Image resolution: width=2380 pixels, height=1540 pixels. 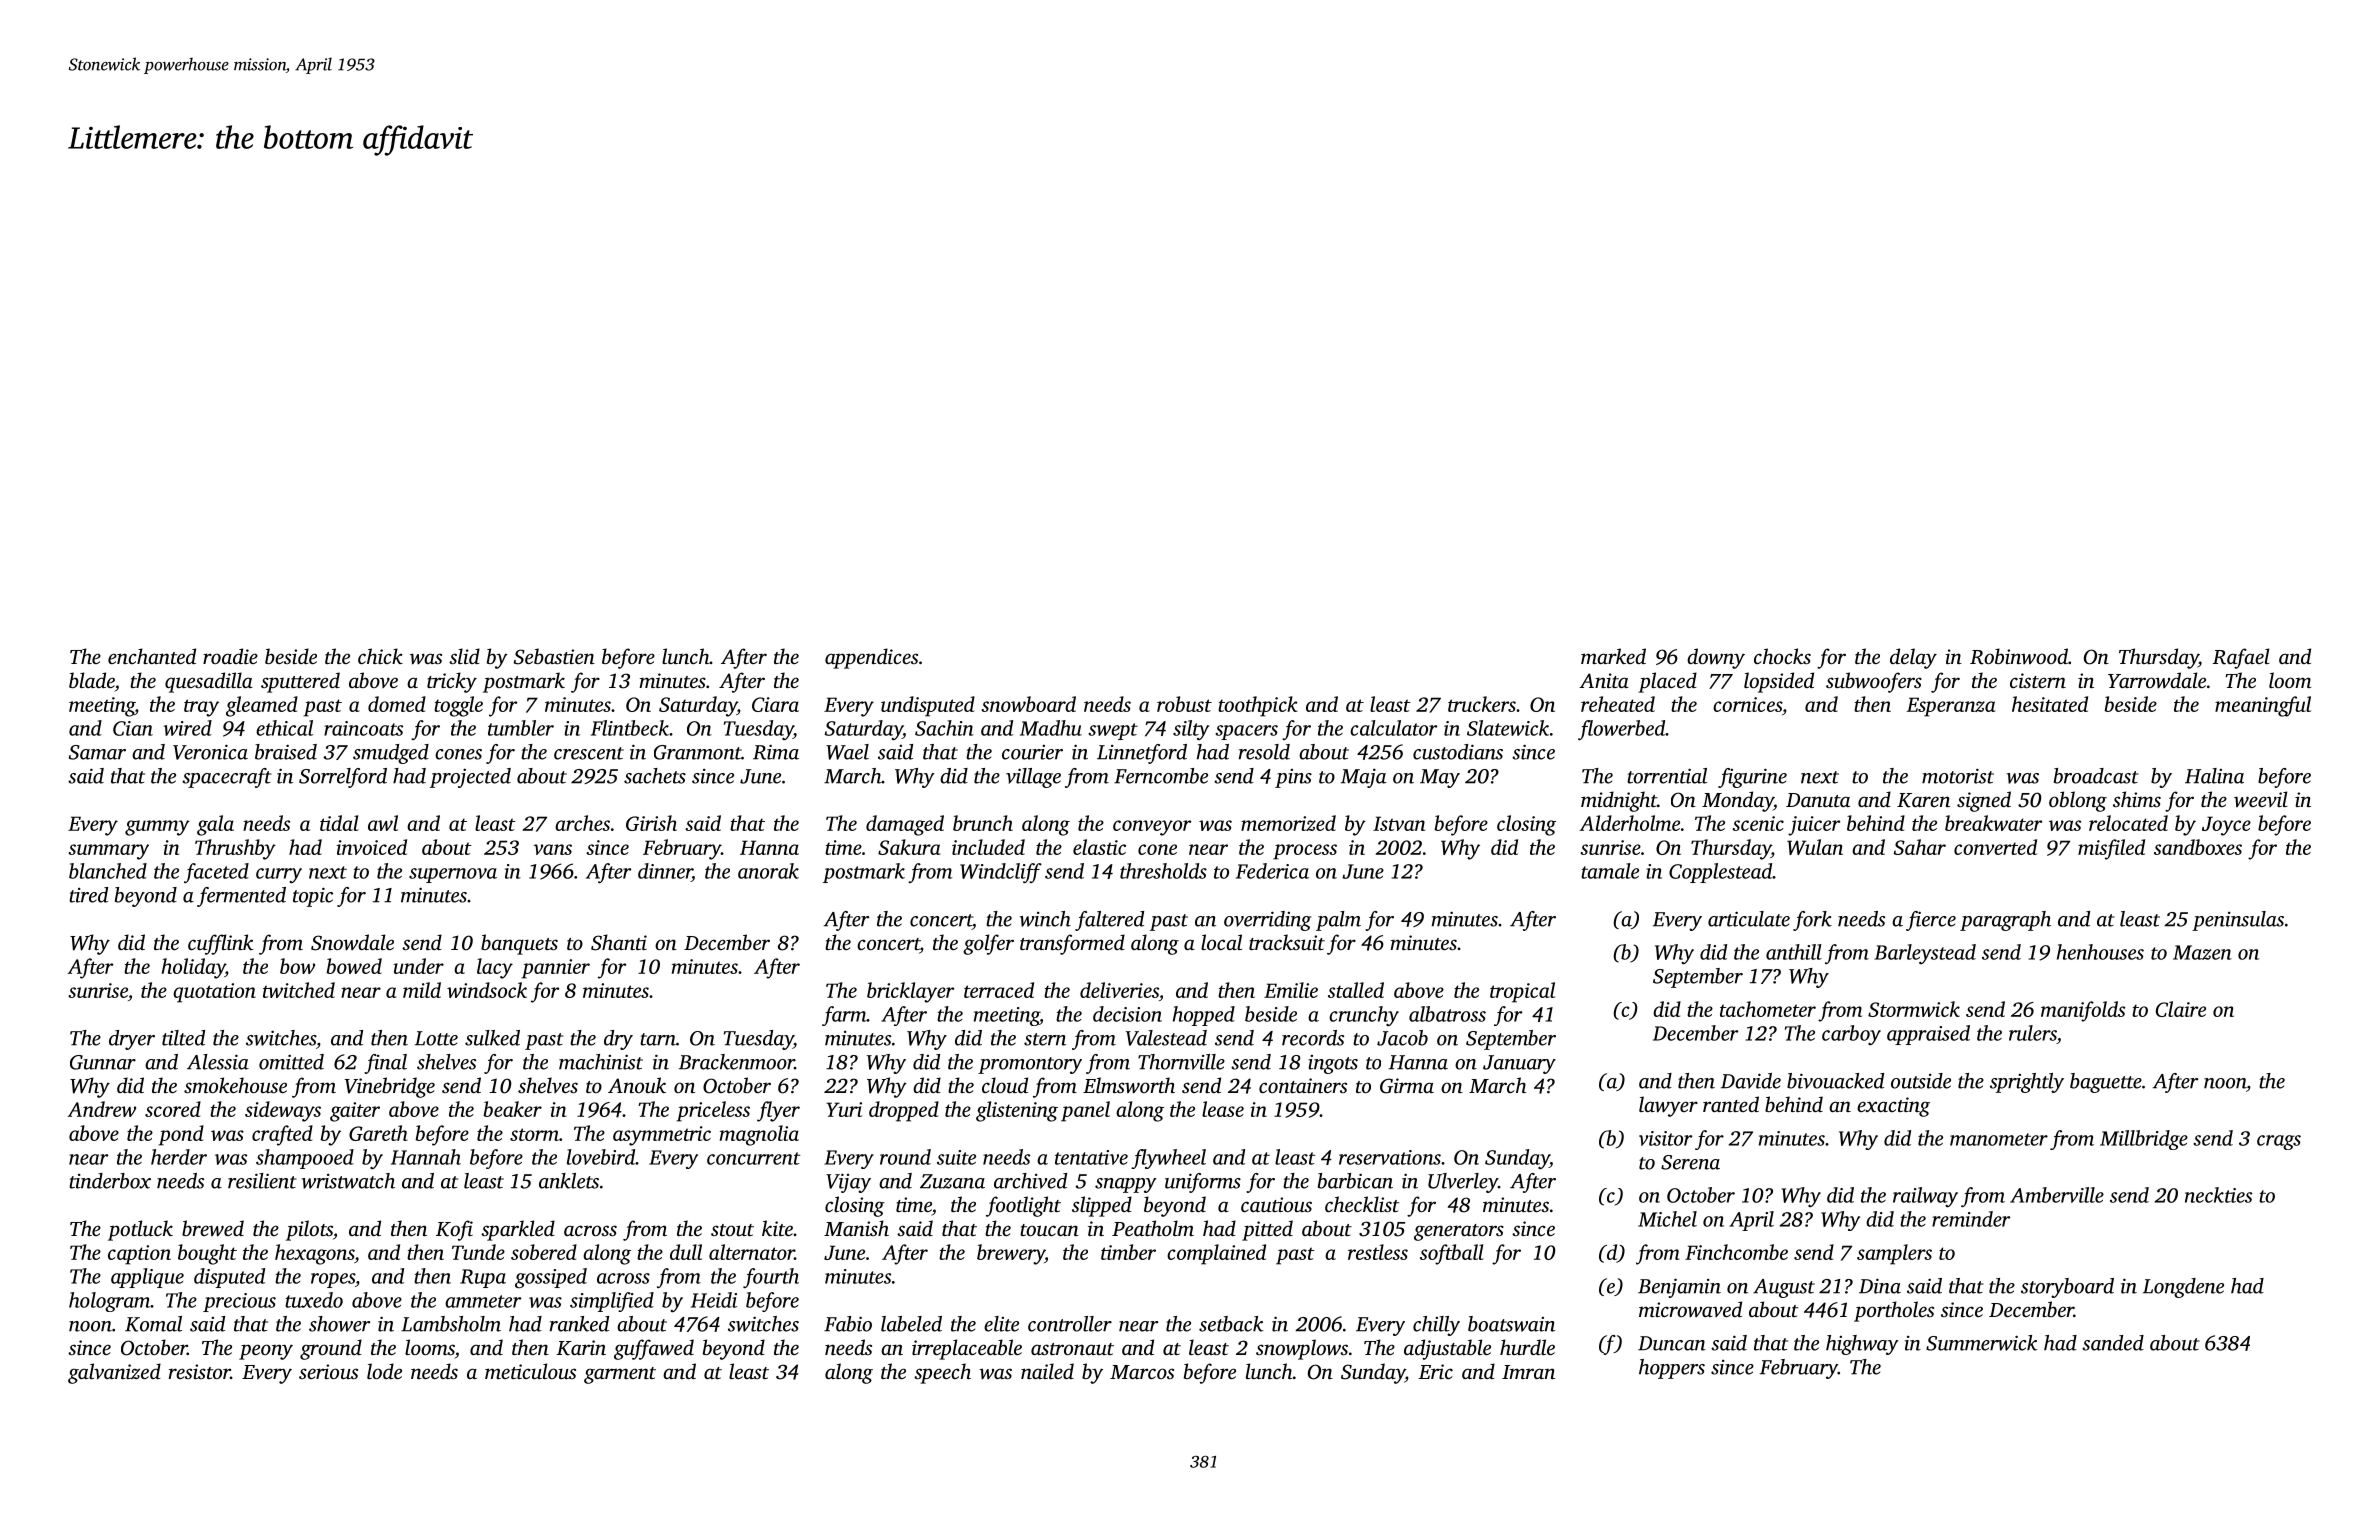 What do you see at coordinates (581, 1348) in the screenshot?
I see `Karin` at bounding box center [581, 1348].
